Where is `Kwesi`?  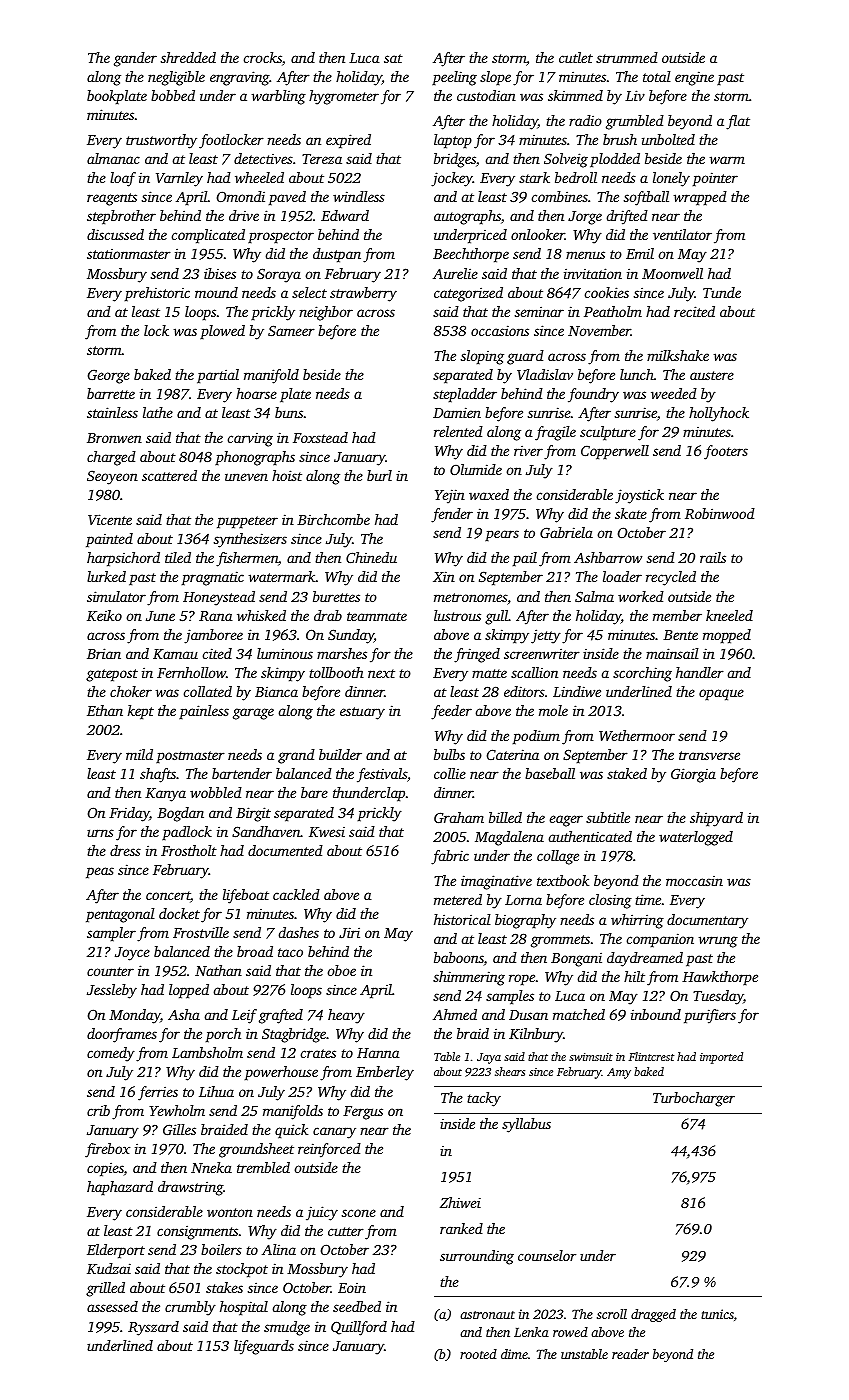 Kwesi is located at coordinates (327, 832).
